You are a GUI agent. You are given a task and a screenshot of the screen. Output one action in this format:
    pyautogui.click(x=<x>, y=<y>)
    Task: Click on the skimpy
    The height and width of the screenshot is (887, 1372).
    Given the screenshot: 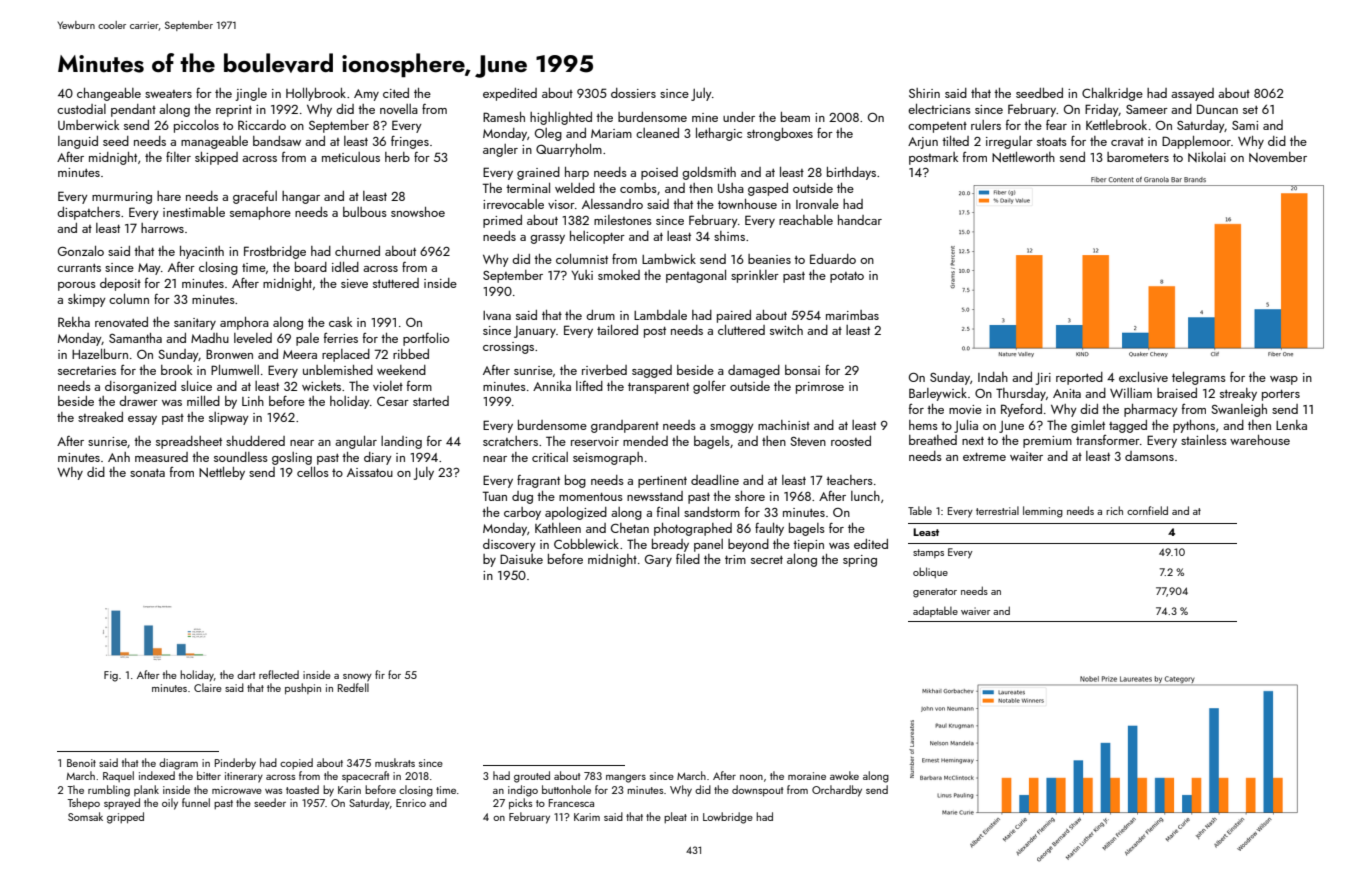 What is the action you would take?
    pyautogui.click(x=87, y=300)
